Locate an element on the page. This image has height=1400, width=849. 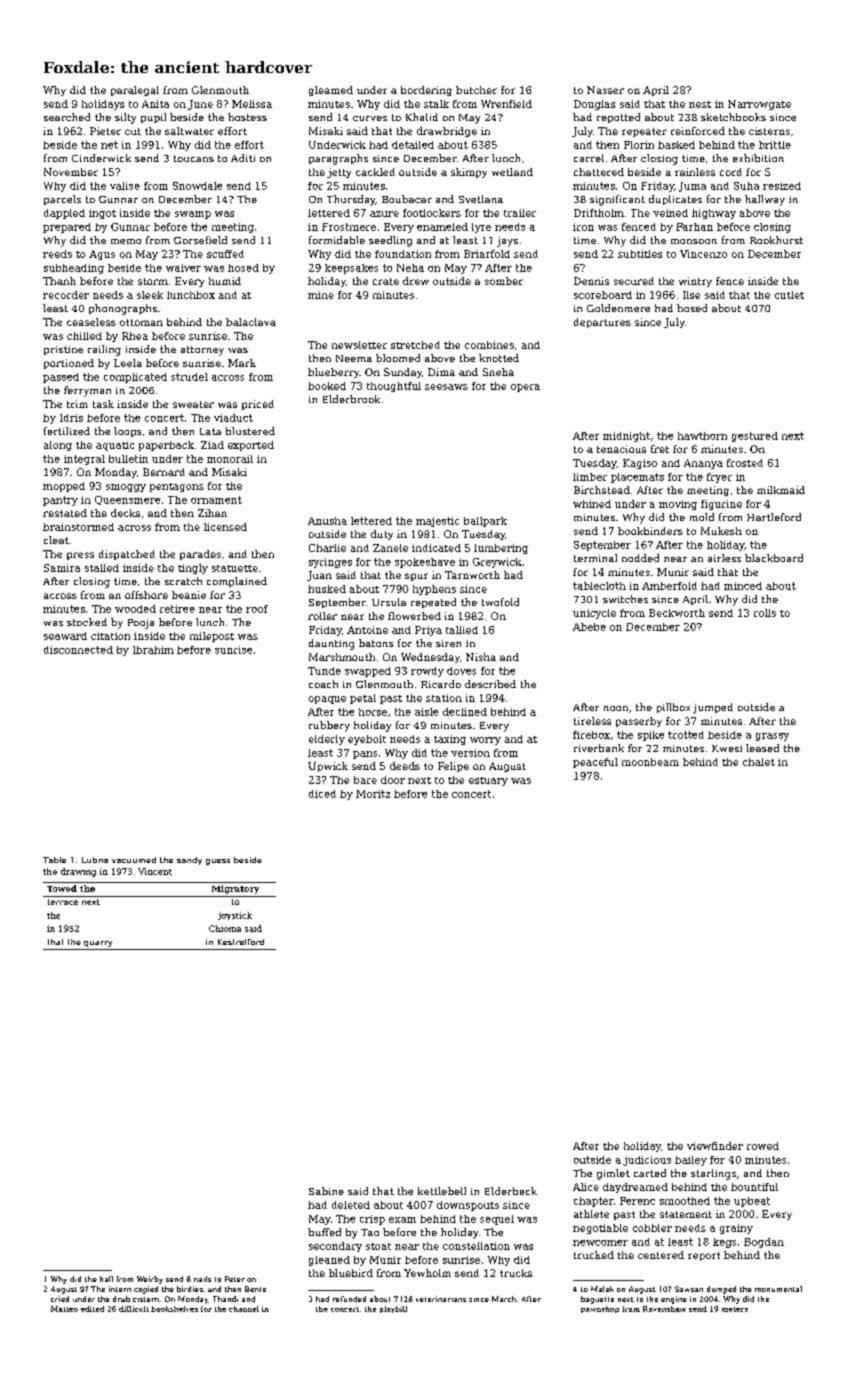
crisp is located at coordinates (372, 1220).
